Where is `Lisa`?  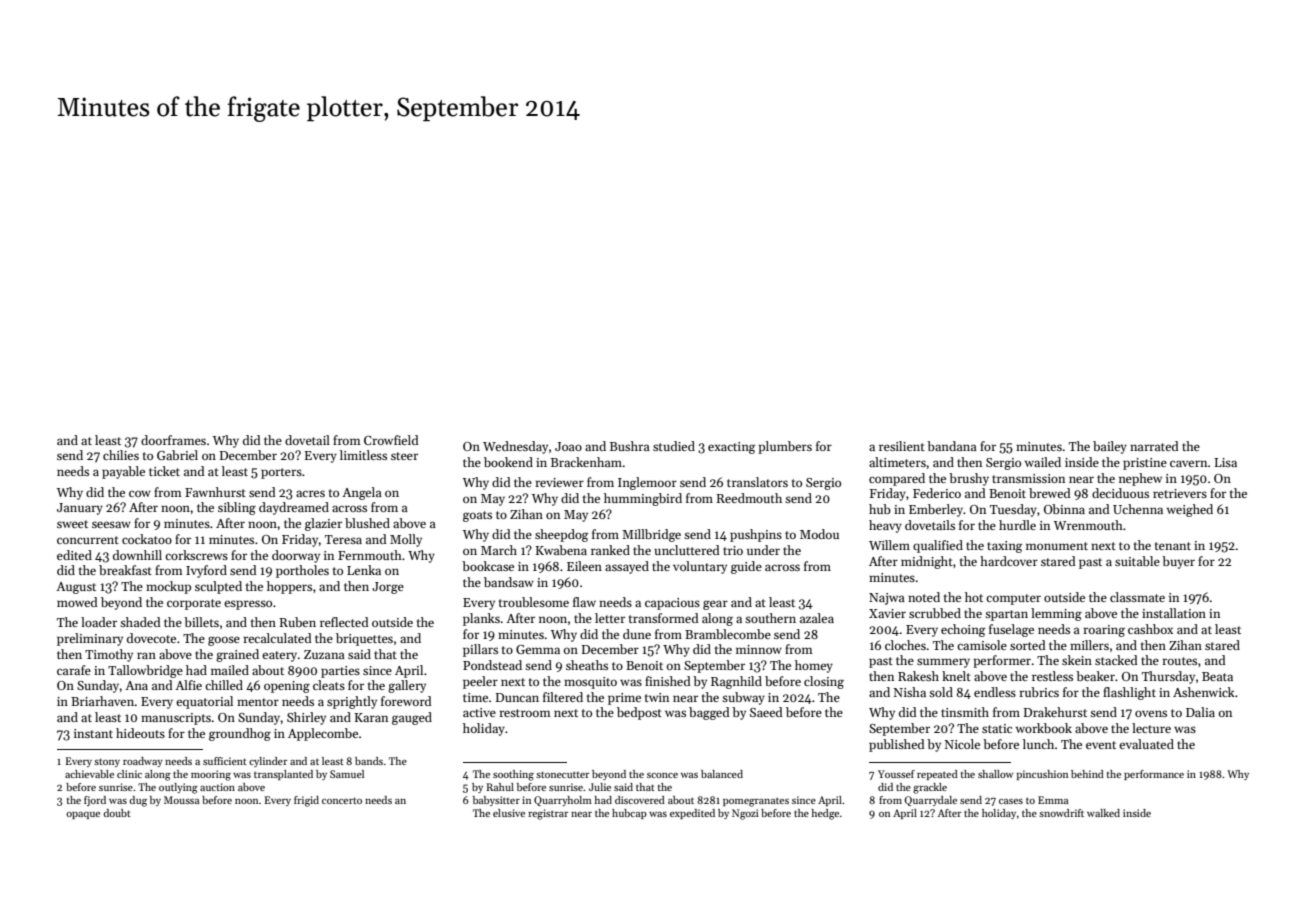 Lisa is located at coordinates (1226, 462).
